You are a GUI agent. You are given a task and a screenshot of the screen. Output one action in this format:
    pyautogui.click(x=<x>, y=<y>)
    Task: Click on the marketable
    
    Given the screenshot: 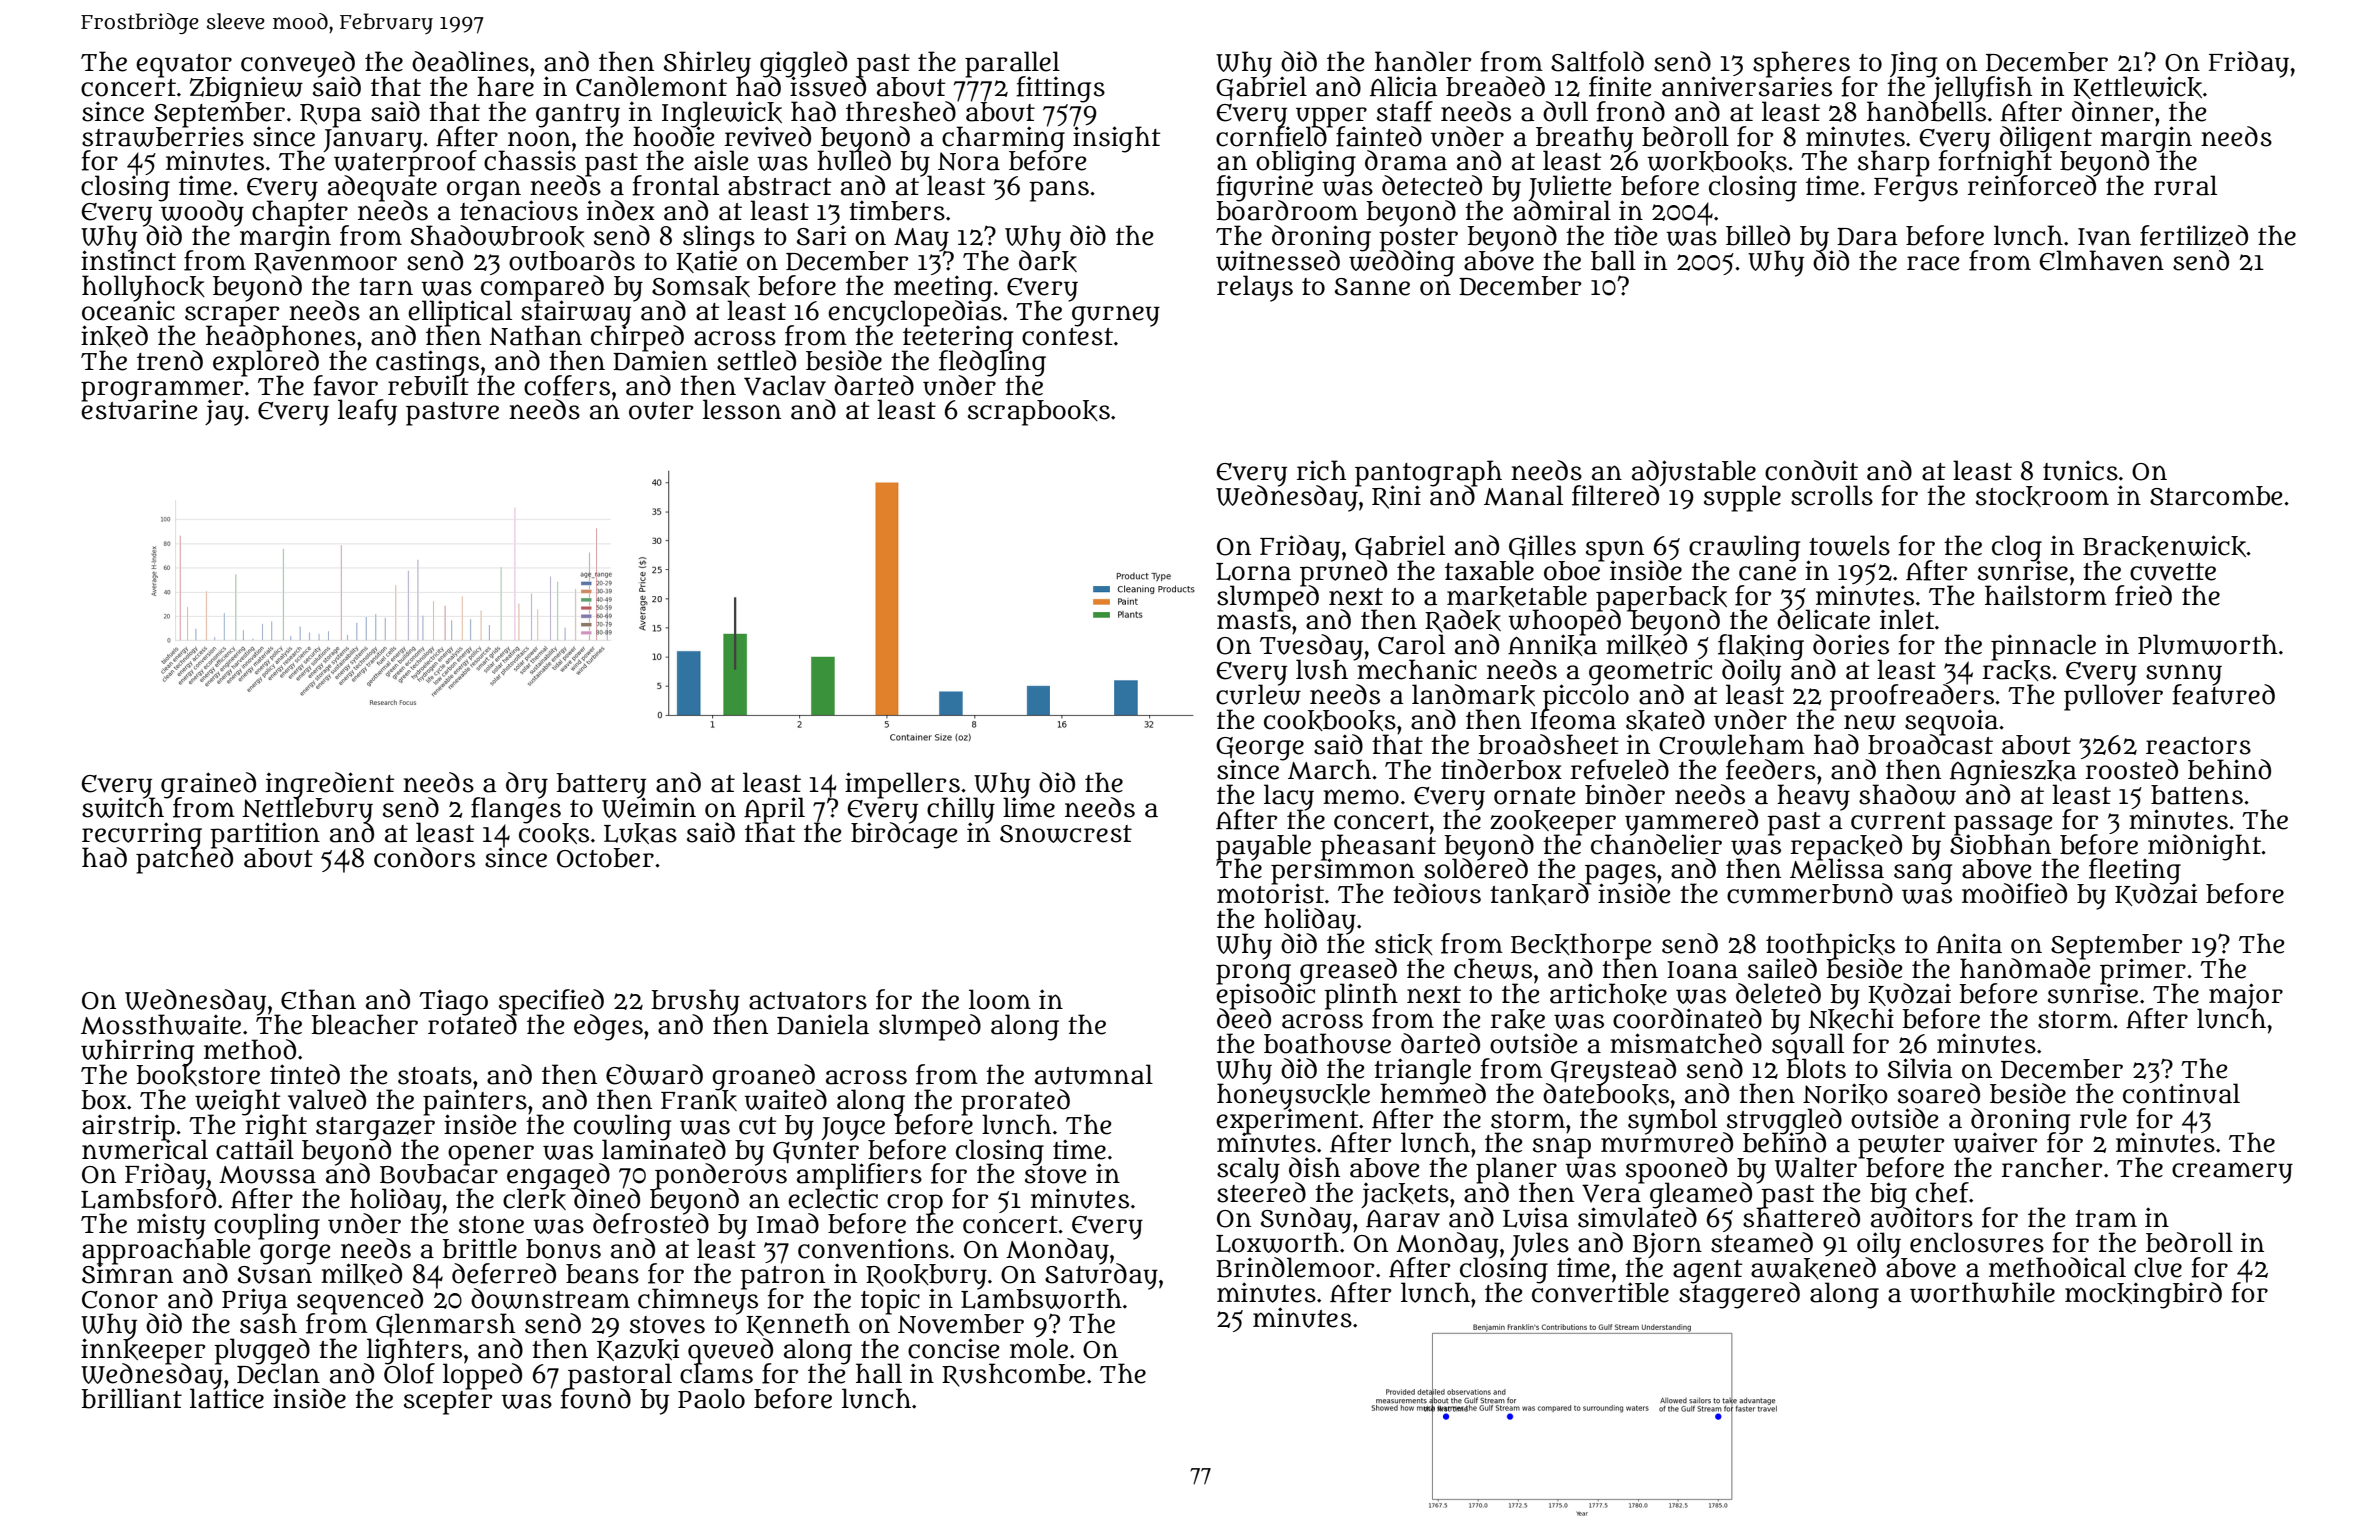 What is the action you would take?
    pyautogui.click(x=1517, y=596)
